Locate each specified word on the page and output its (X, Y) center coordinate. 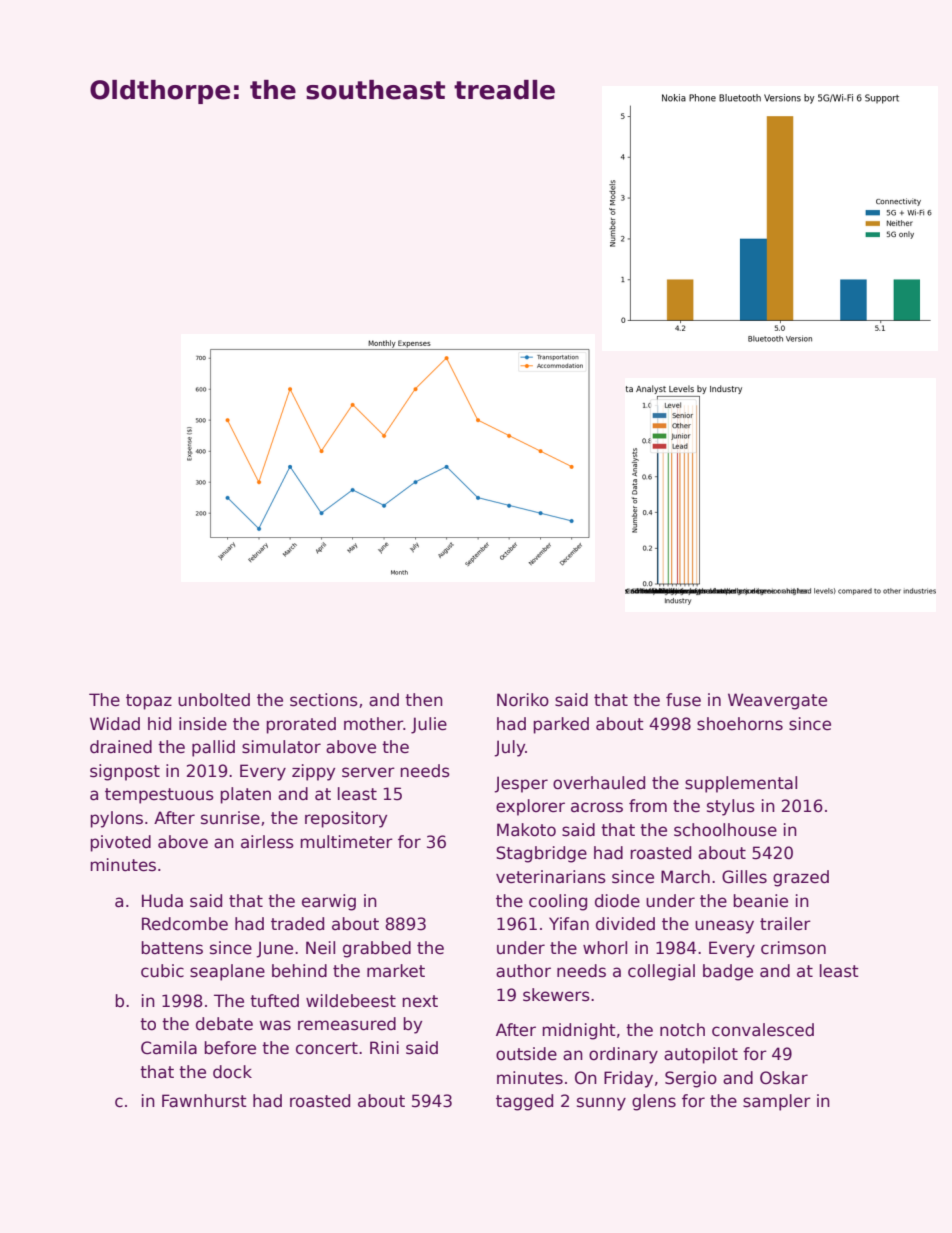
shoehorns (740, 724)
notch (682, 1030)
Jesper (521, 784)
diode (617, 901)
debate (224, 1024)
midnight (579, 1031)
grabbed (377, 949)
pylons (116, 819)
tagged (524, 1102)
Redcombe (185, 924)
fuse (683, 700)
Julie (429, 725)
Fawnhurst (204, 1101)
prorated (301, 725)
